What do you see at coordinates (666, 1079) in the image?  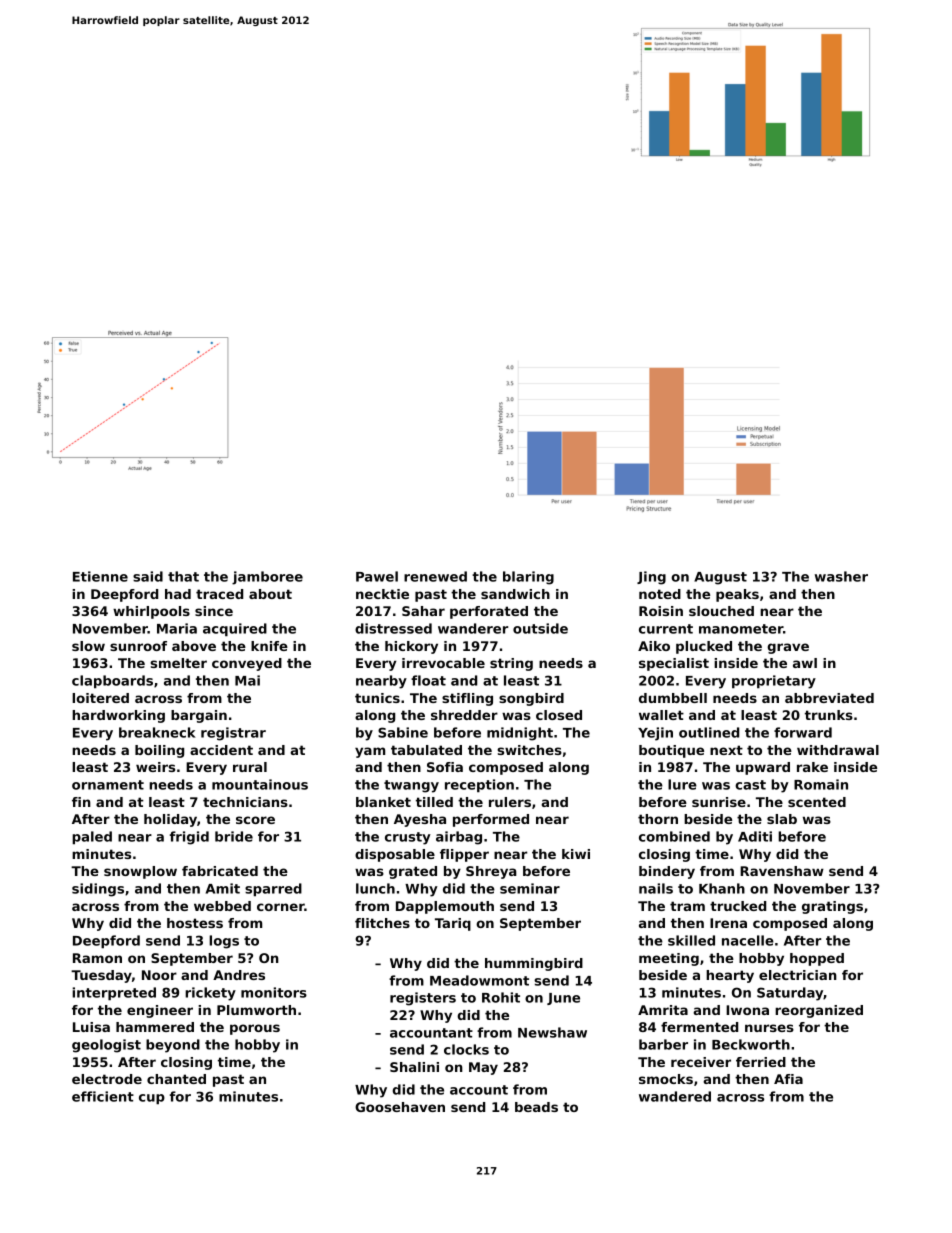 I see `smocks` at bounding box center [666, 1079].
